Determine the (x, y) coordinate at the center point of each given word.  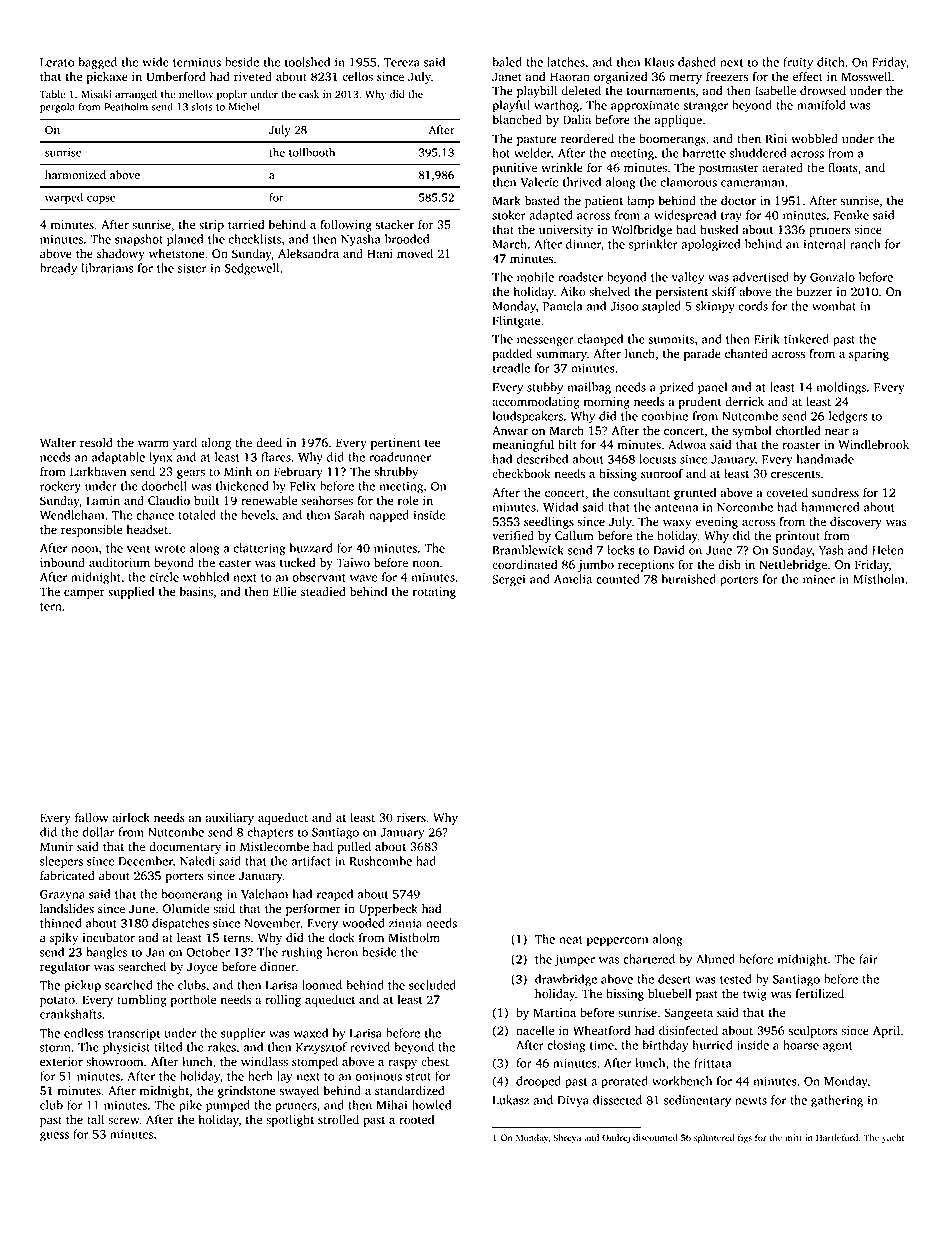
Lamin (103, 500)
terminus (197, 62)
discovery (856, 523)
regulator (65, 968)
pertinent (396, 444)
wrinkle (562, 168)
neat (571, 940)
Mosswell (866, 77)
